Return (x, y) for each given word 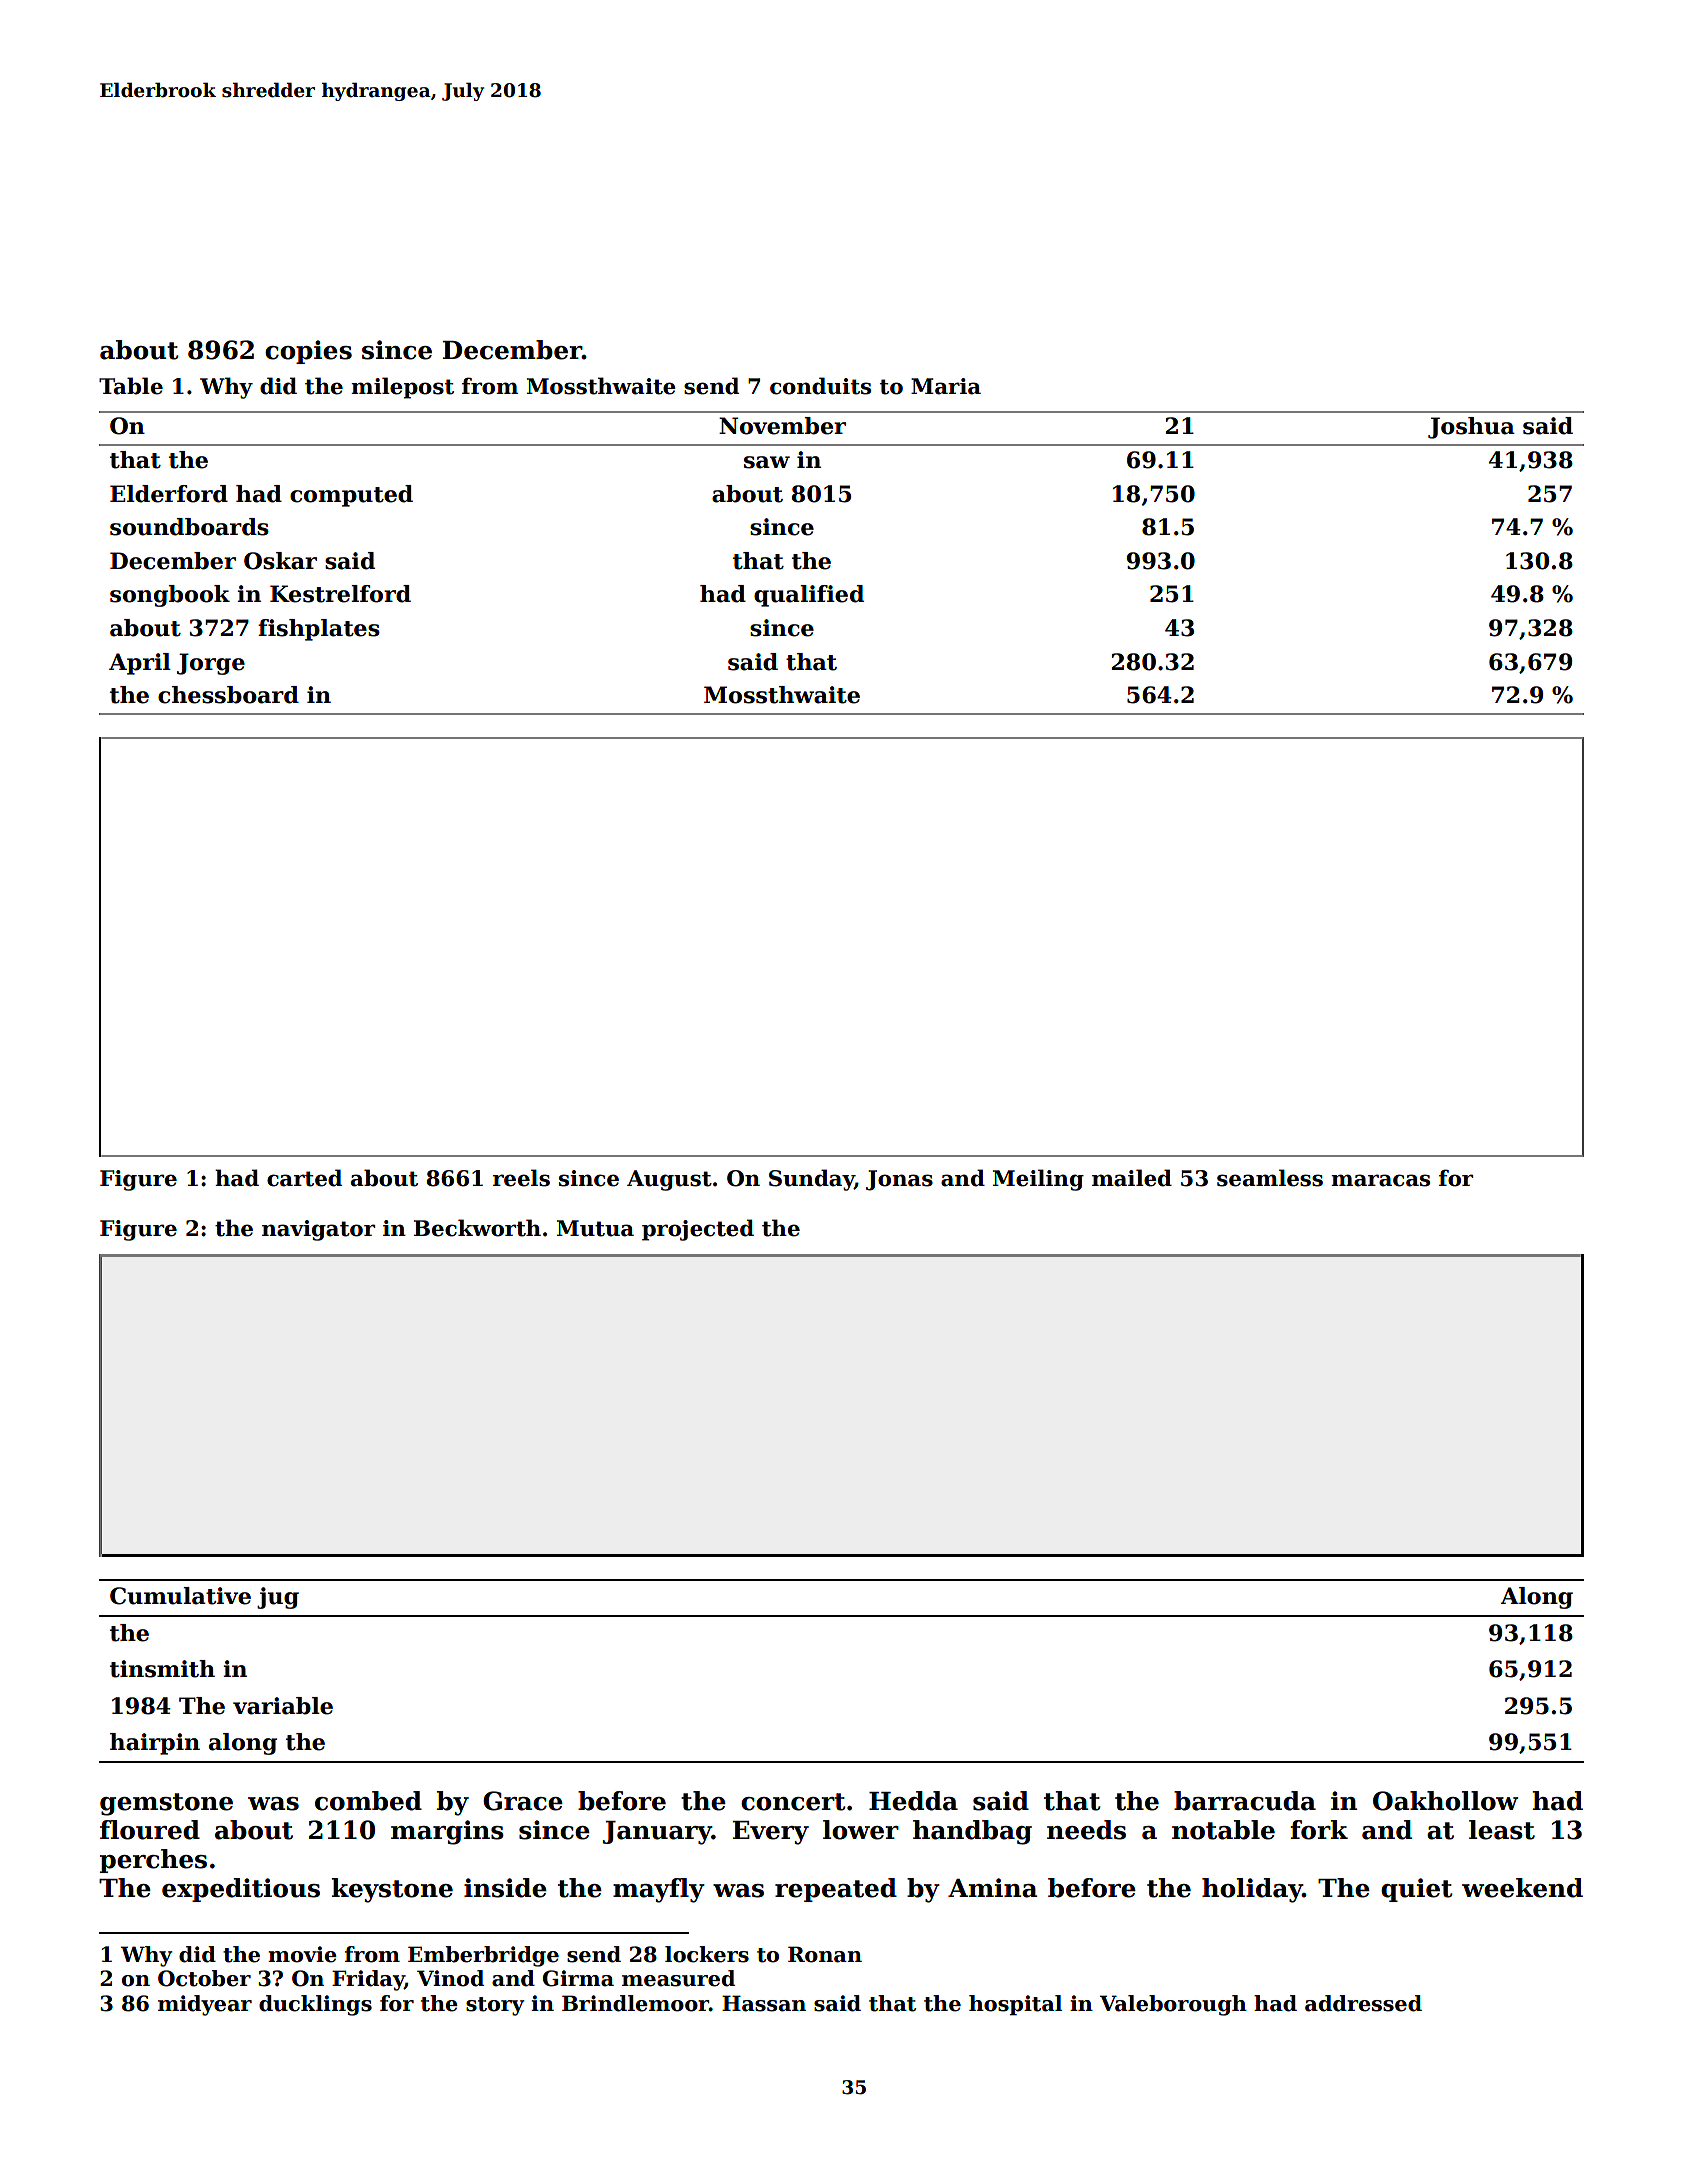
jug (278, 1598)
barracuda (1245, 1801)
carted (304, 1178)
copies (308, 352)
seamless (1270, 1178)
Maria (946, 386)
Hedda (913, 1801)
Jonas (899, 1180)
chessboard (228, 695)
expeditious (241, 1890)
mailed (1132, 1178)
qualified (809, 596)
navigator (318, 1230)
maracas (1380, 1180)
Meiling (1038, 1180)
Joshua (1471, 428)
